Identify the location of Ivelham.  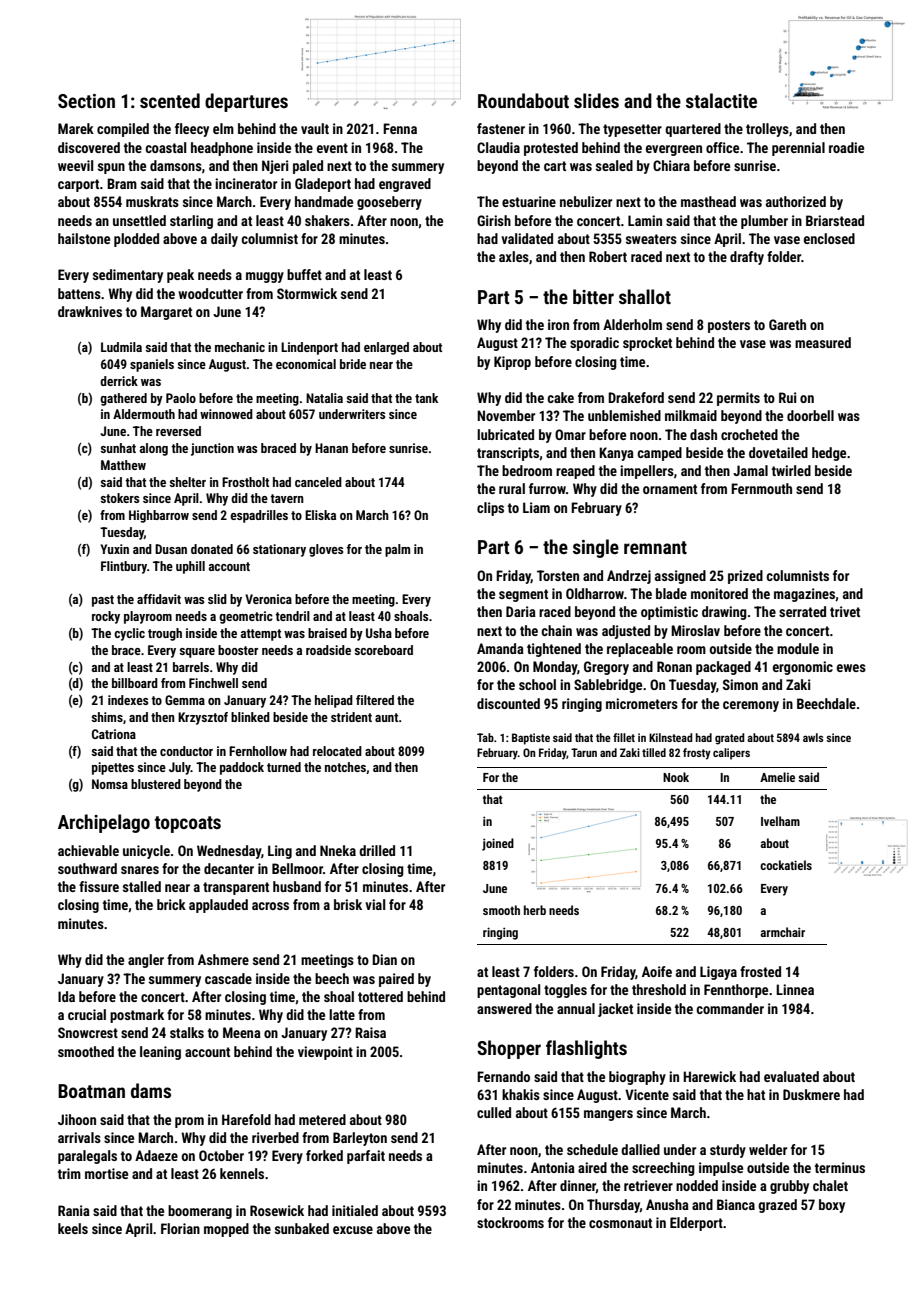
(780, 821).
